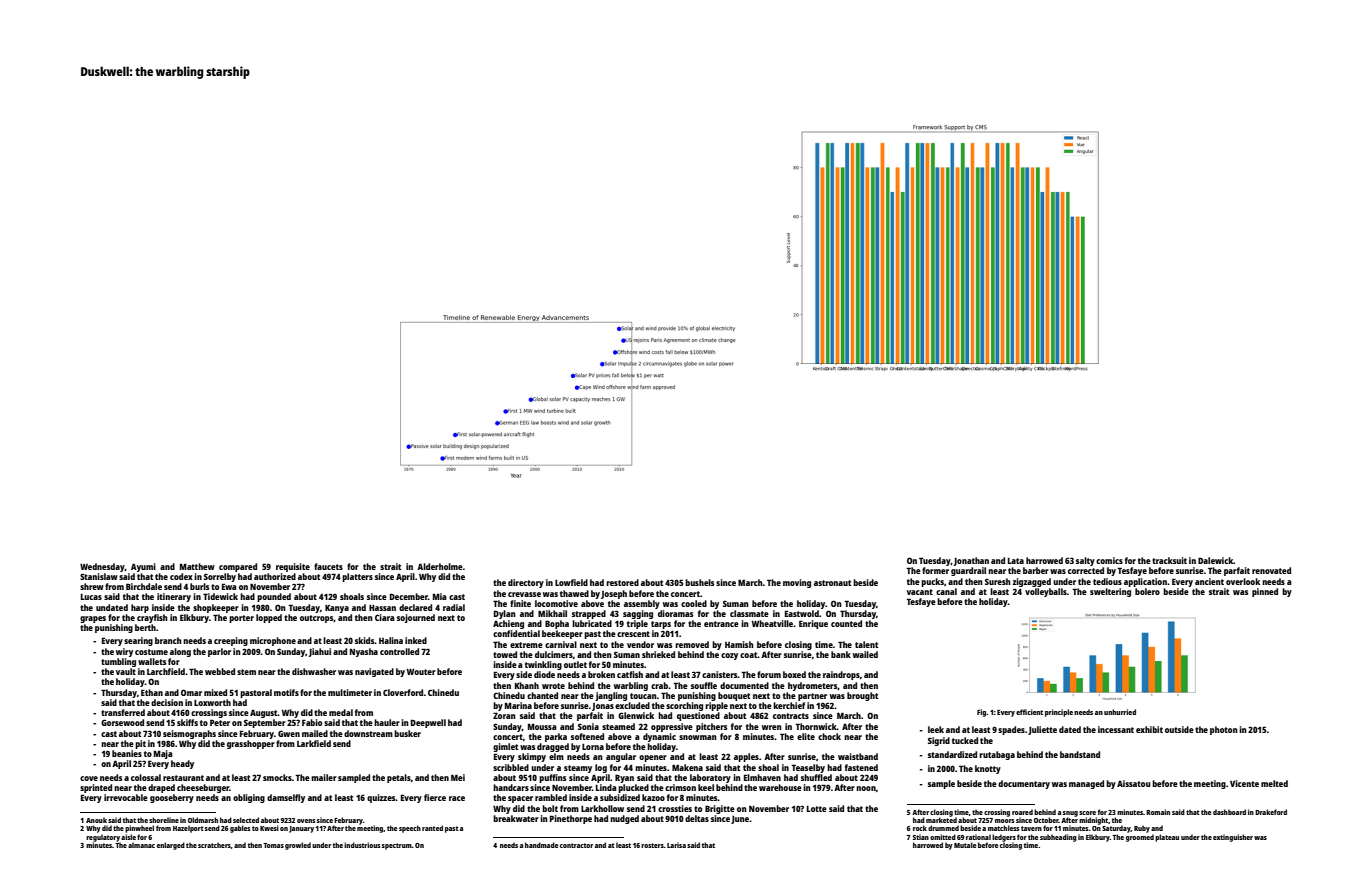  What do you see at coordinates (1134, 783) in the screenshot?
I see `Aissatou` at bounding box center [1134, 783].
